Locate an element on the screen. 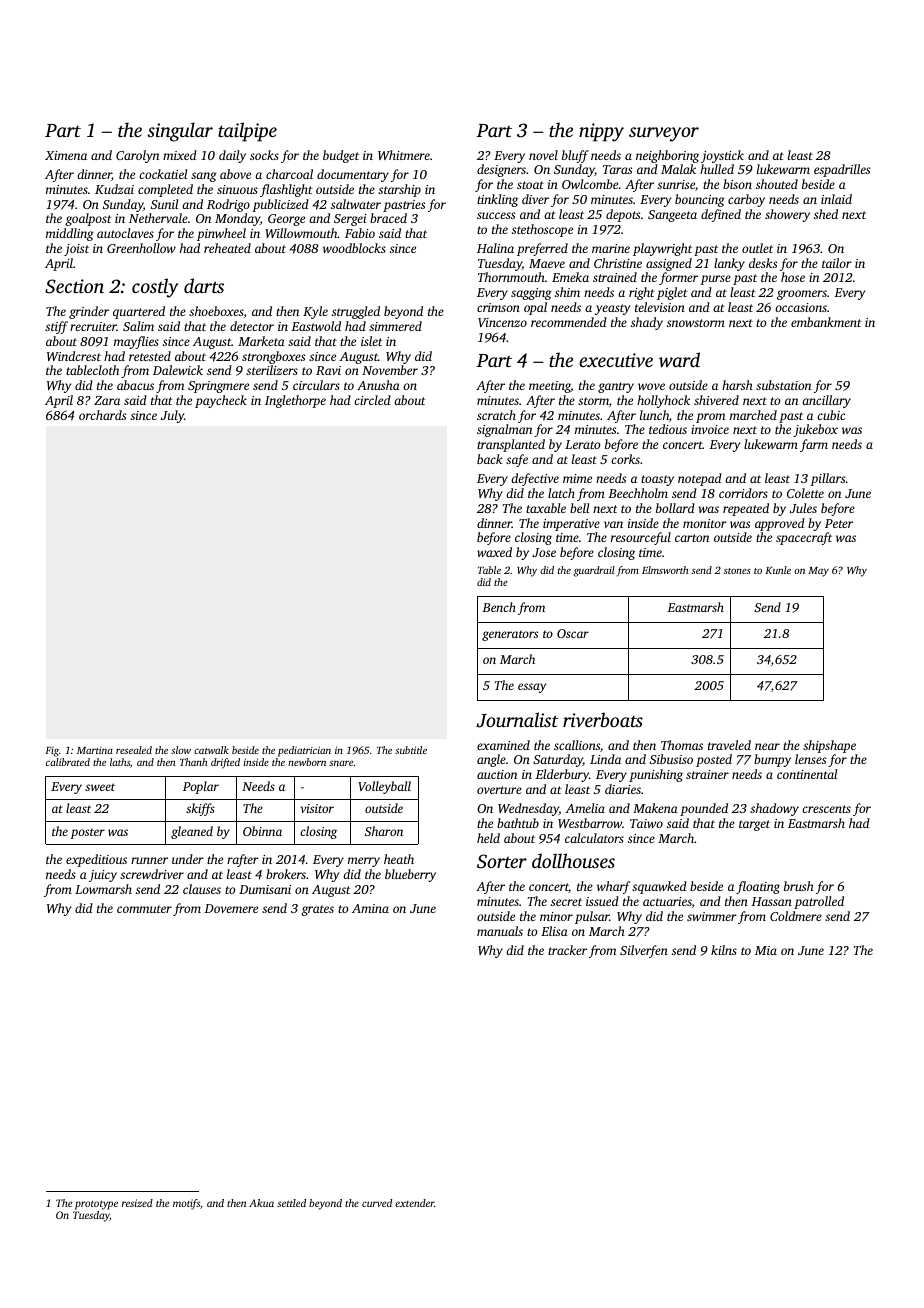  manuals is located at coordinates (500, 931).
